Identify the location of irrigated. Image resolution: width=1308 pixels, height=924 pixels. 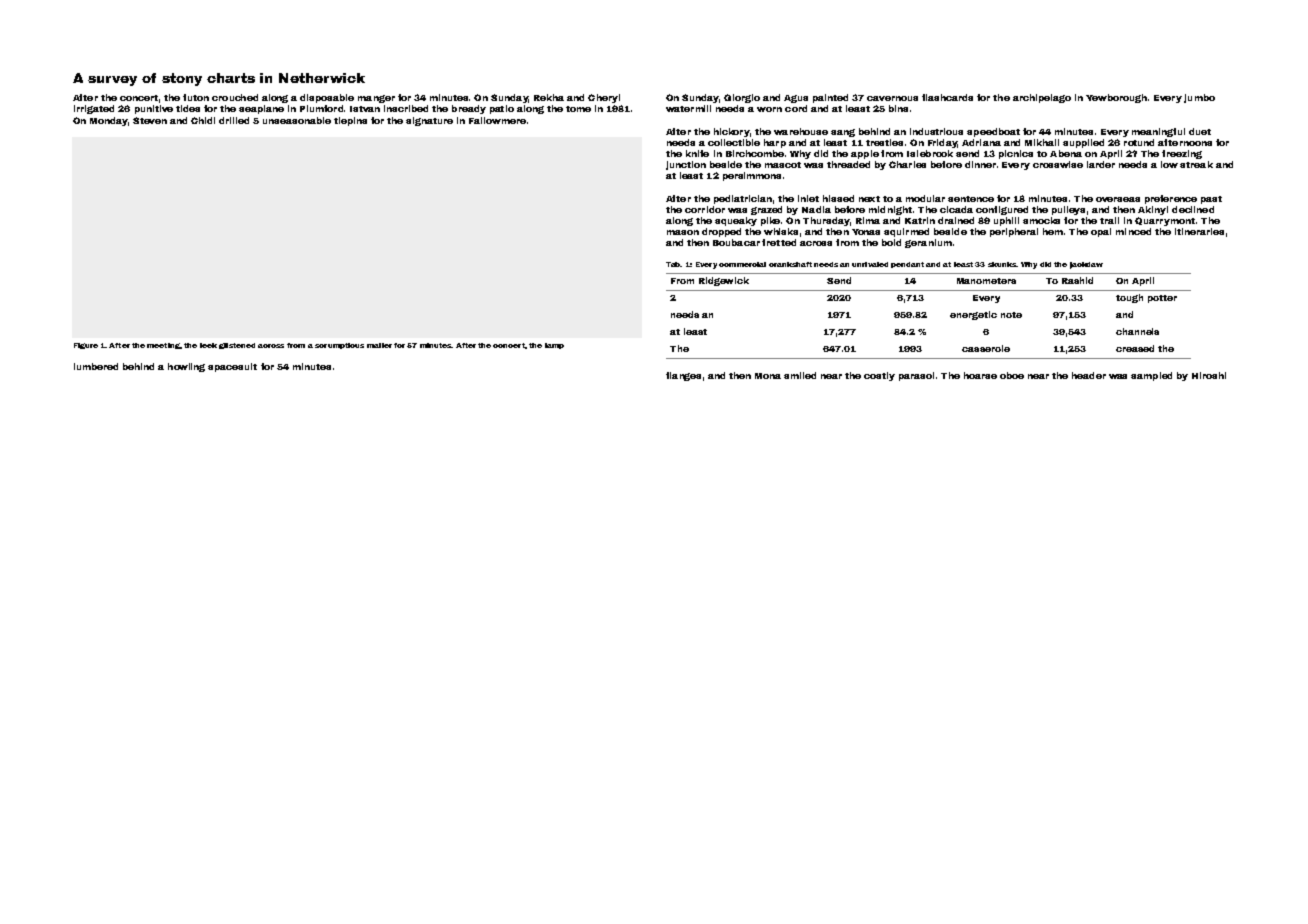
(94, 109).
